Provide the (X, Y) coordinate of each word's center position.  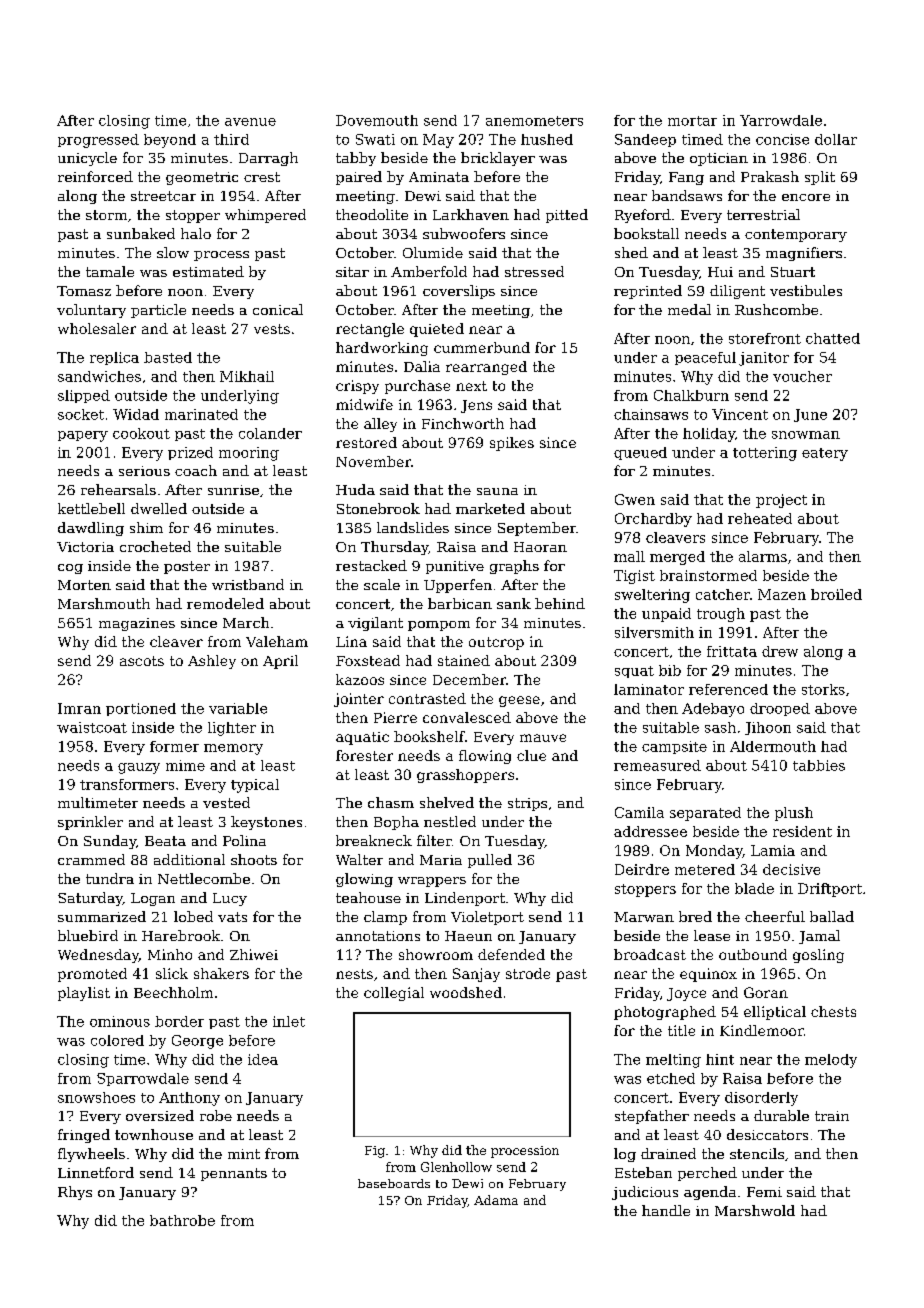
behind (560, 603)
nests (354, 974)
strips (527, 804)
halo (196, 233)
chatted (833, 338)
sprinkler (90, 823)
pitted (567, 216)
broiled (836, 594)
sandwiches (99, 376)
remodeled (225, 603)
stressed (534, 271)
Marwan (644, 917)
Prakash (770, 176)
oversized (160, 1115)
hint (720, 1059)
